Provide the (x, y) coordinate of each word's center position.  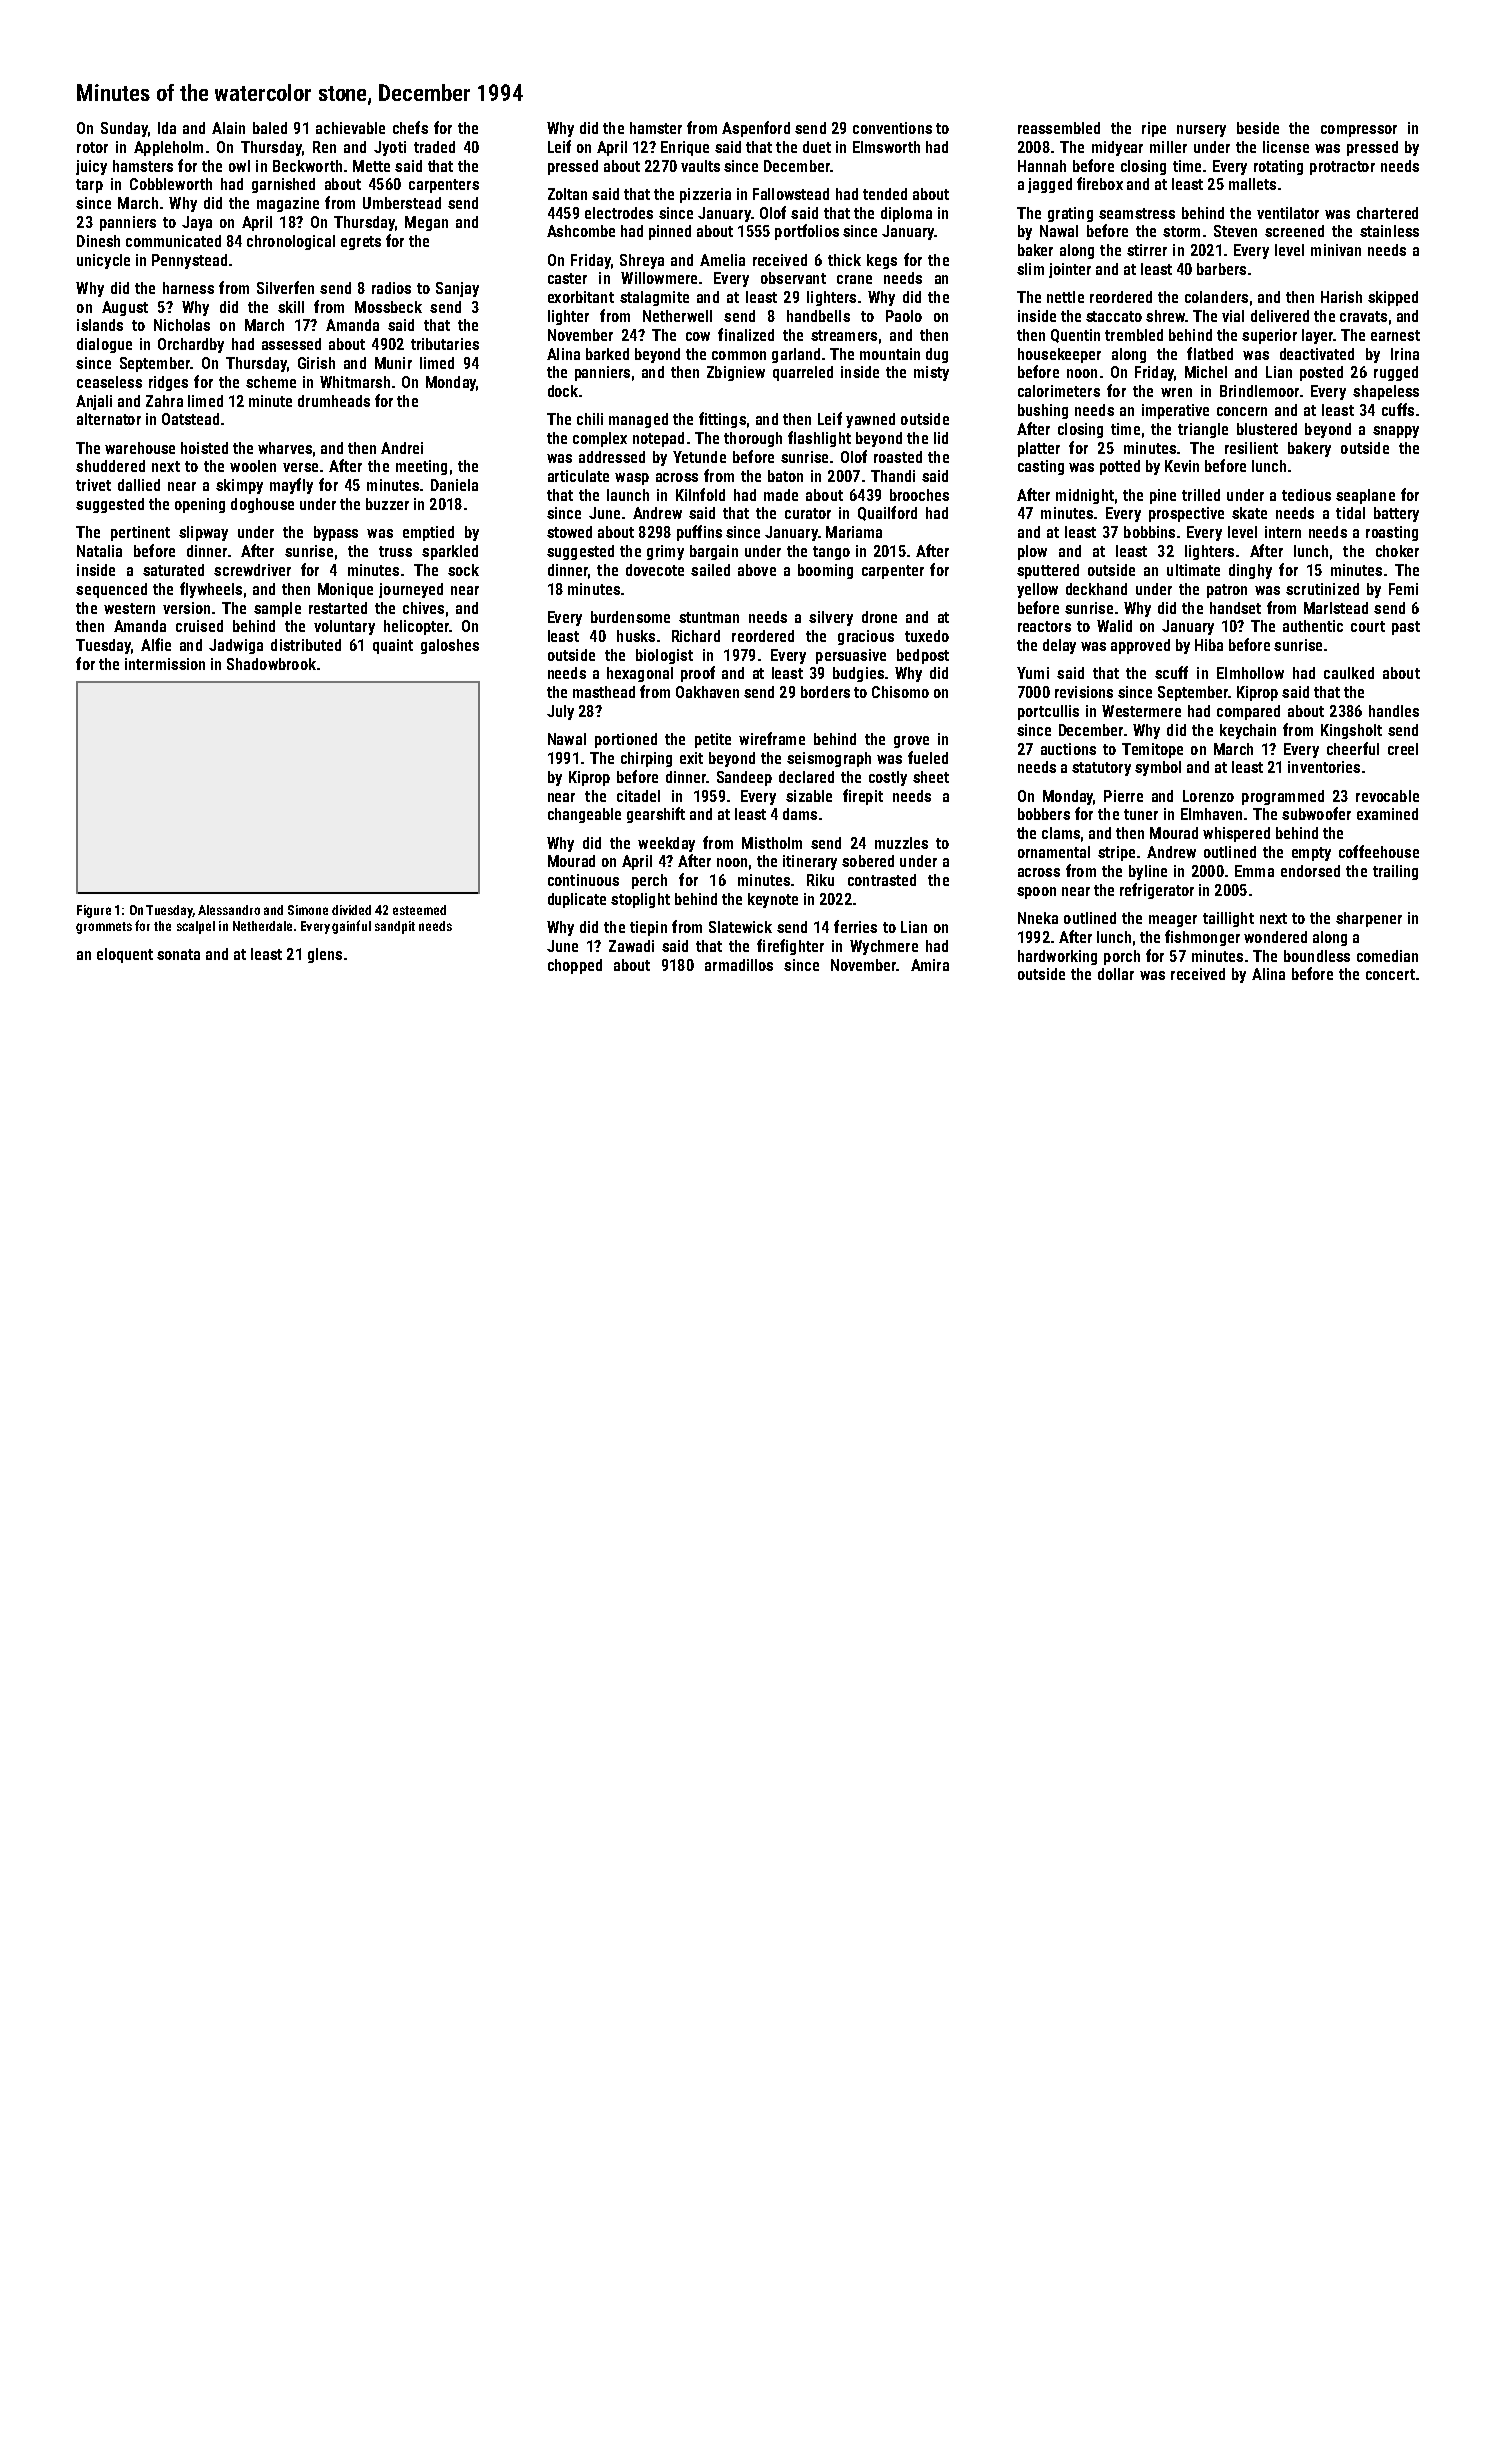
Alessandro (229, 910)
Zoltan (567, 194)
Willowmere (659, 278)
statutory (1101, 769)
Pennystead (189, 261)
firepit (863, 797)
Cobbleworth (171, 184)
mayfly (291, 486)
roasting (1392, 533)
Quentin (1075, 336)
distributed (306, 645)
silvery (831, 618)
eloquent (125, 955)
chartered (1387, 213)
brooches (919, 495)
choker (1397, 551)
